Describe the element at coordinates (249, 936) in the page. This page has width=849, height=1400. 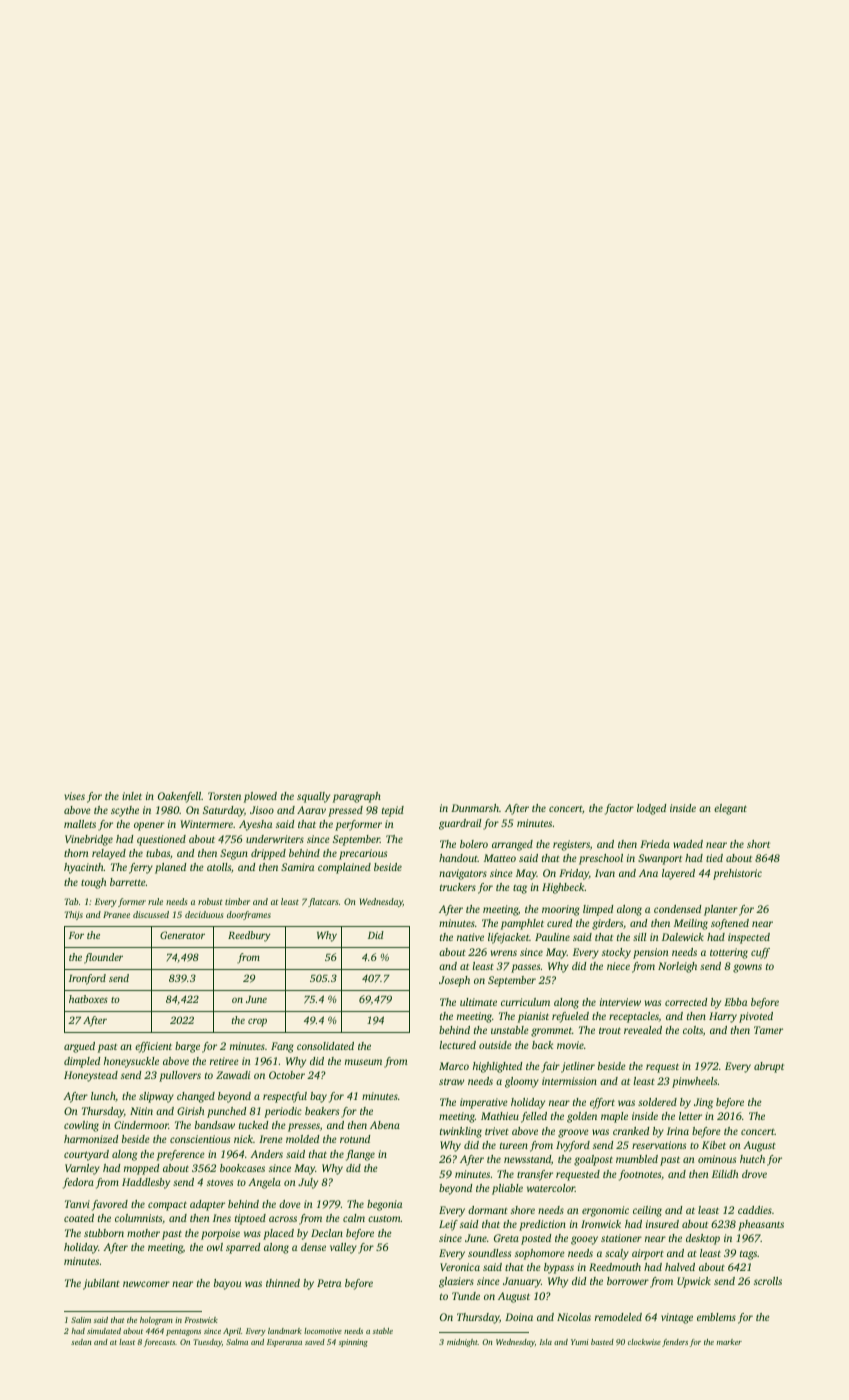
I see `Reedbury` at that location.
